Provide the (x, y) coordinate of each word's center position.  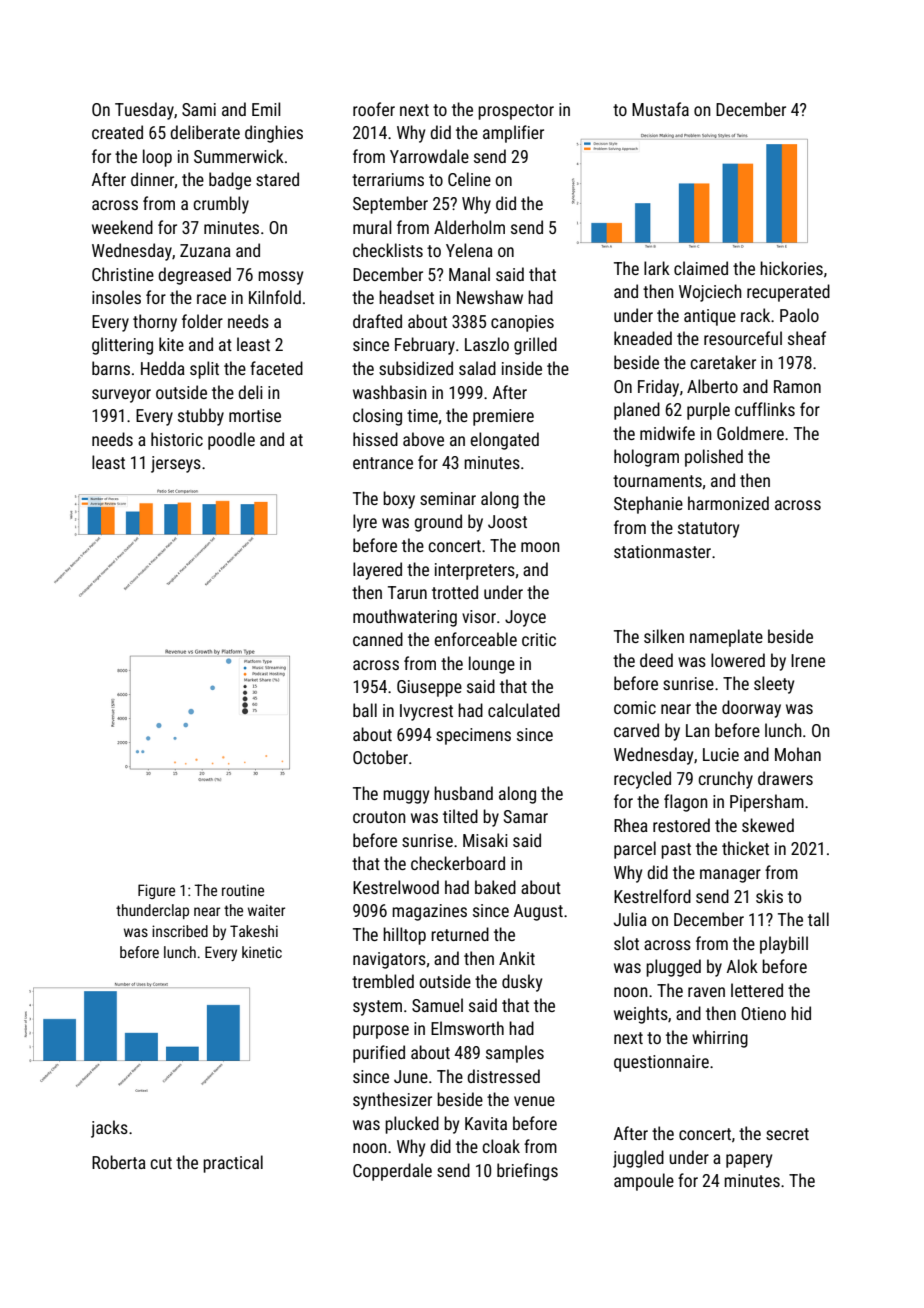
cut (161, 1163)
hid (801, 1013)
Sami (199, 109)
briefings (527, 1172)
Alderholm (469, 227)
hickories (791, 268)
